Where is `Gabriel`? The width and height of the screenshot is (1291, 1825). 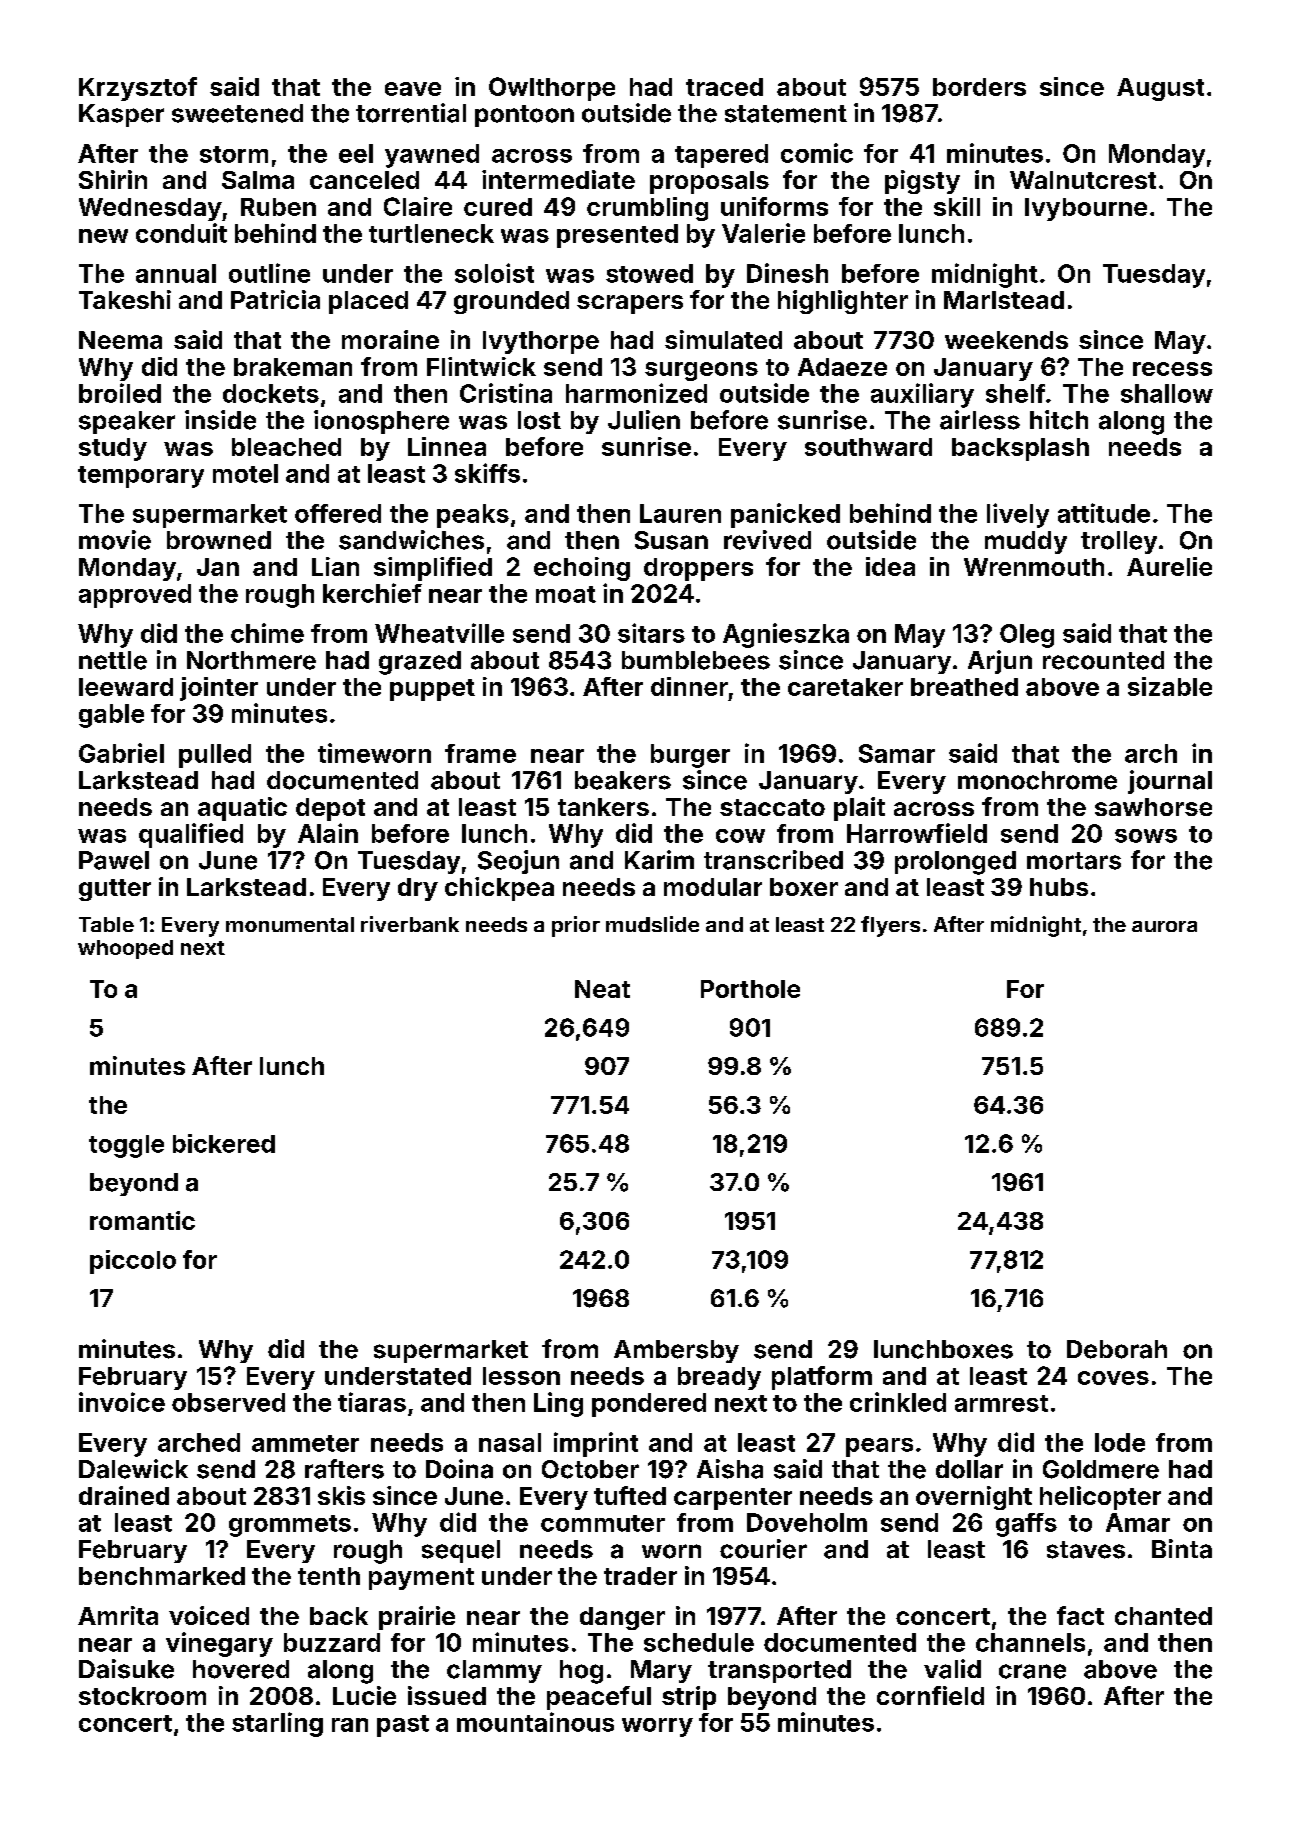 Gabriel is located at coordinates (121, 753).
